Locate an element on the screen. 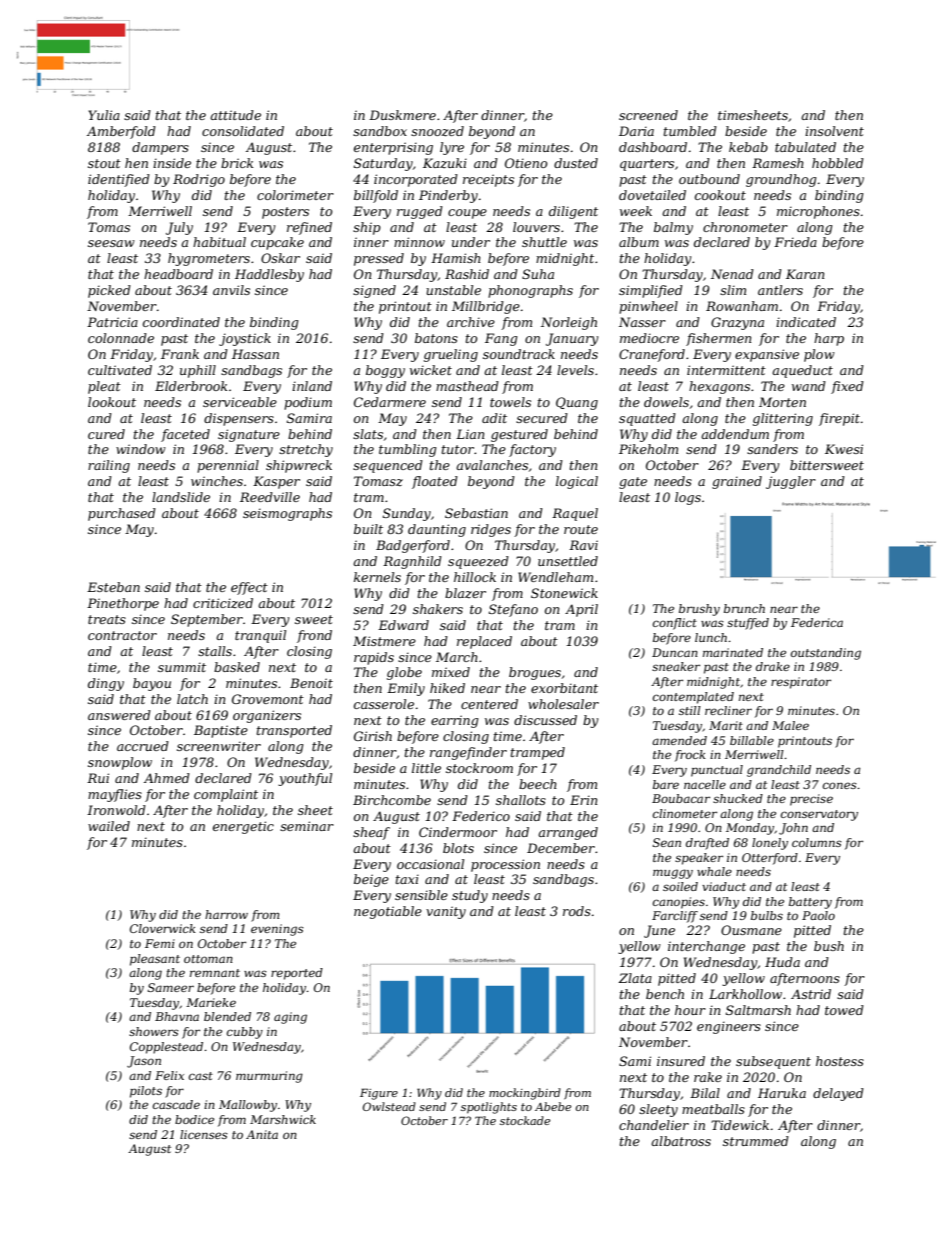  battery is located at coordinates (810, 903).
